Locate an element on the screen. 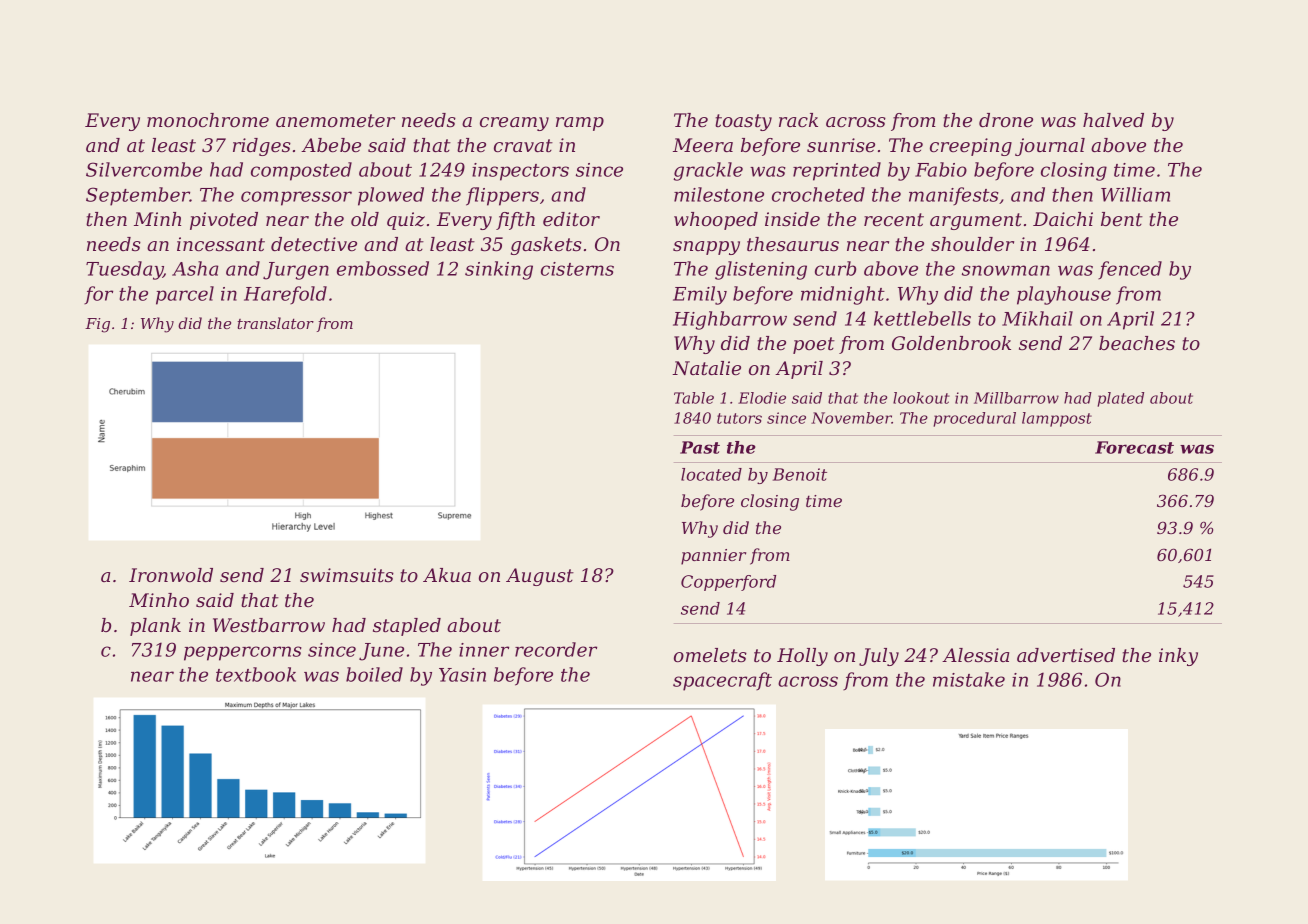  spacecraft is located at coordinates (722, 681).
